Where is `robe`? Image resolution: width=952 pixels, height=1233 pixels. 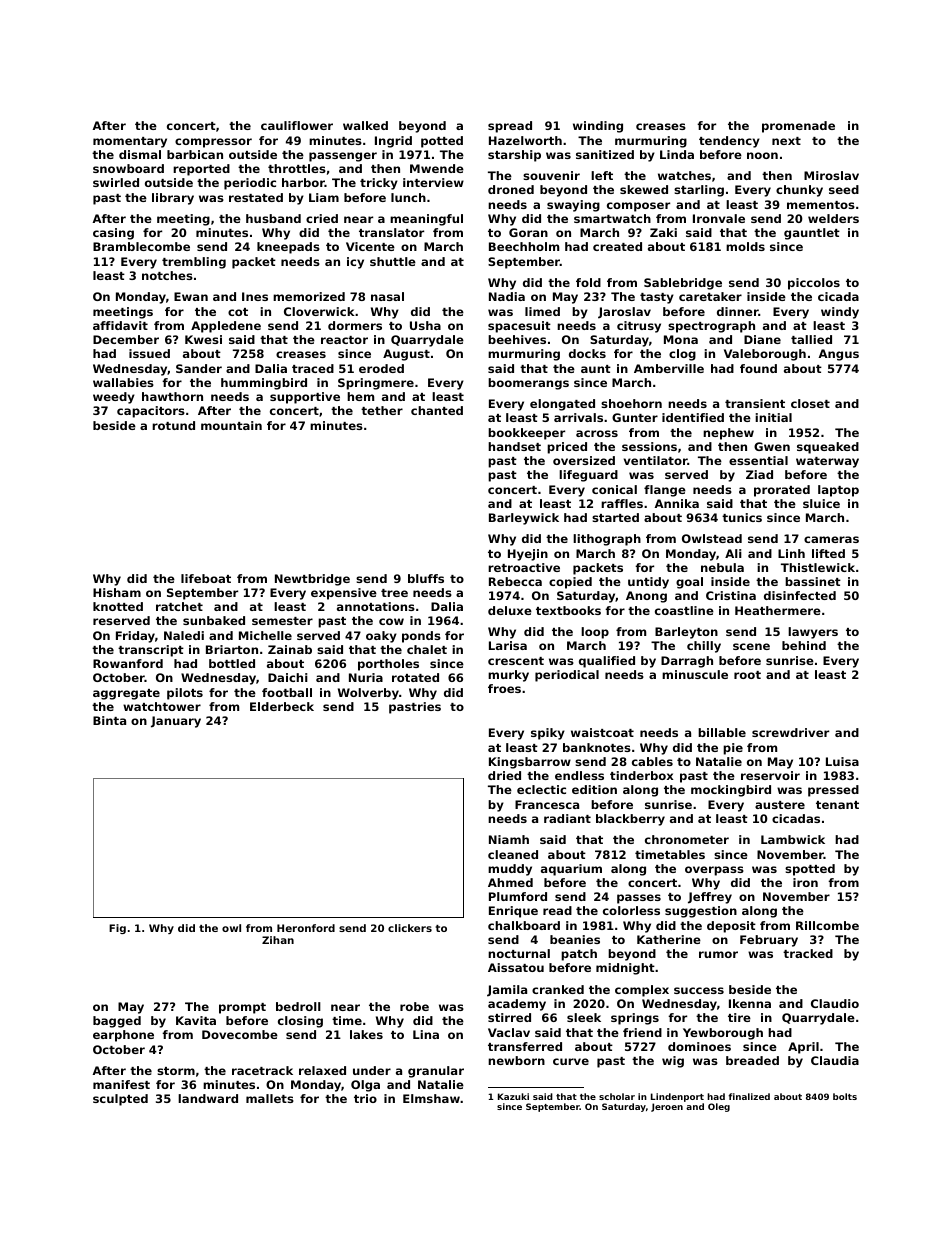 robe is located at coordinates (414, 1006).
